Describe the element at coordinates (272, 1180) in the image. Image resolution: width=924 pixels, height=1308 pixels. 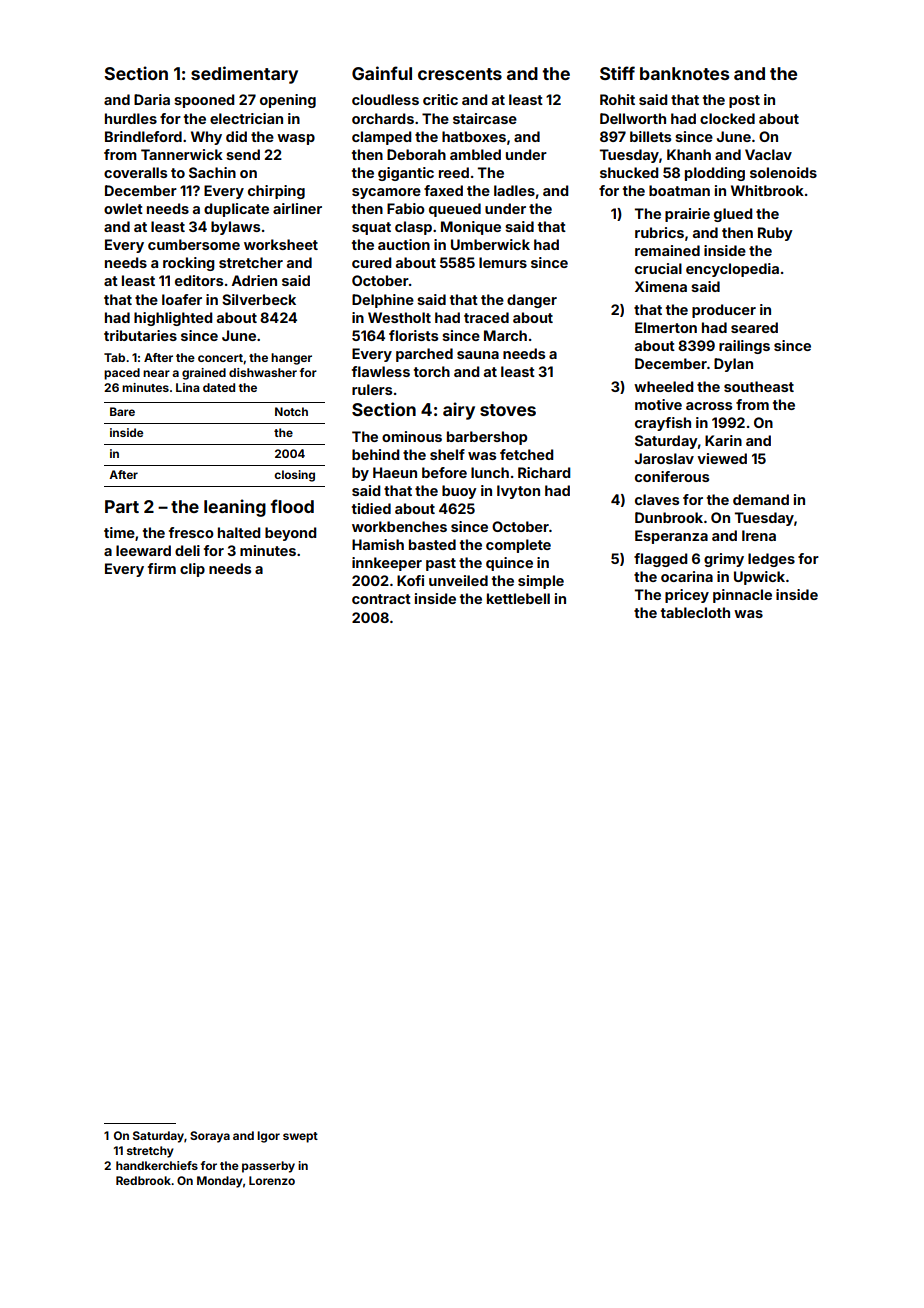
I see `Lorenzo` at that location.
